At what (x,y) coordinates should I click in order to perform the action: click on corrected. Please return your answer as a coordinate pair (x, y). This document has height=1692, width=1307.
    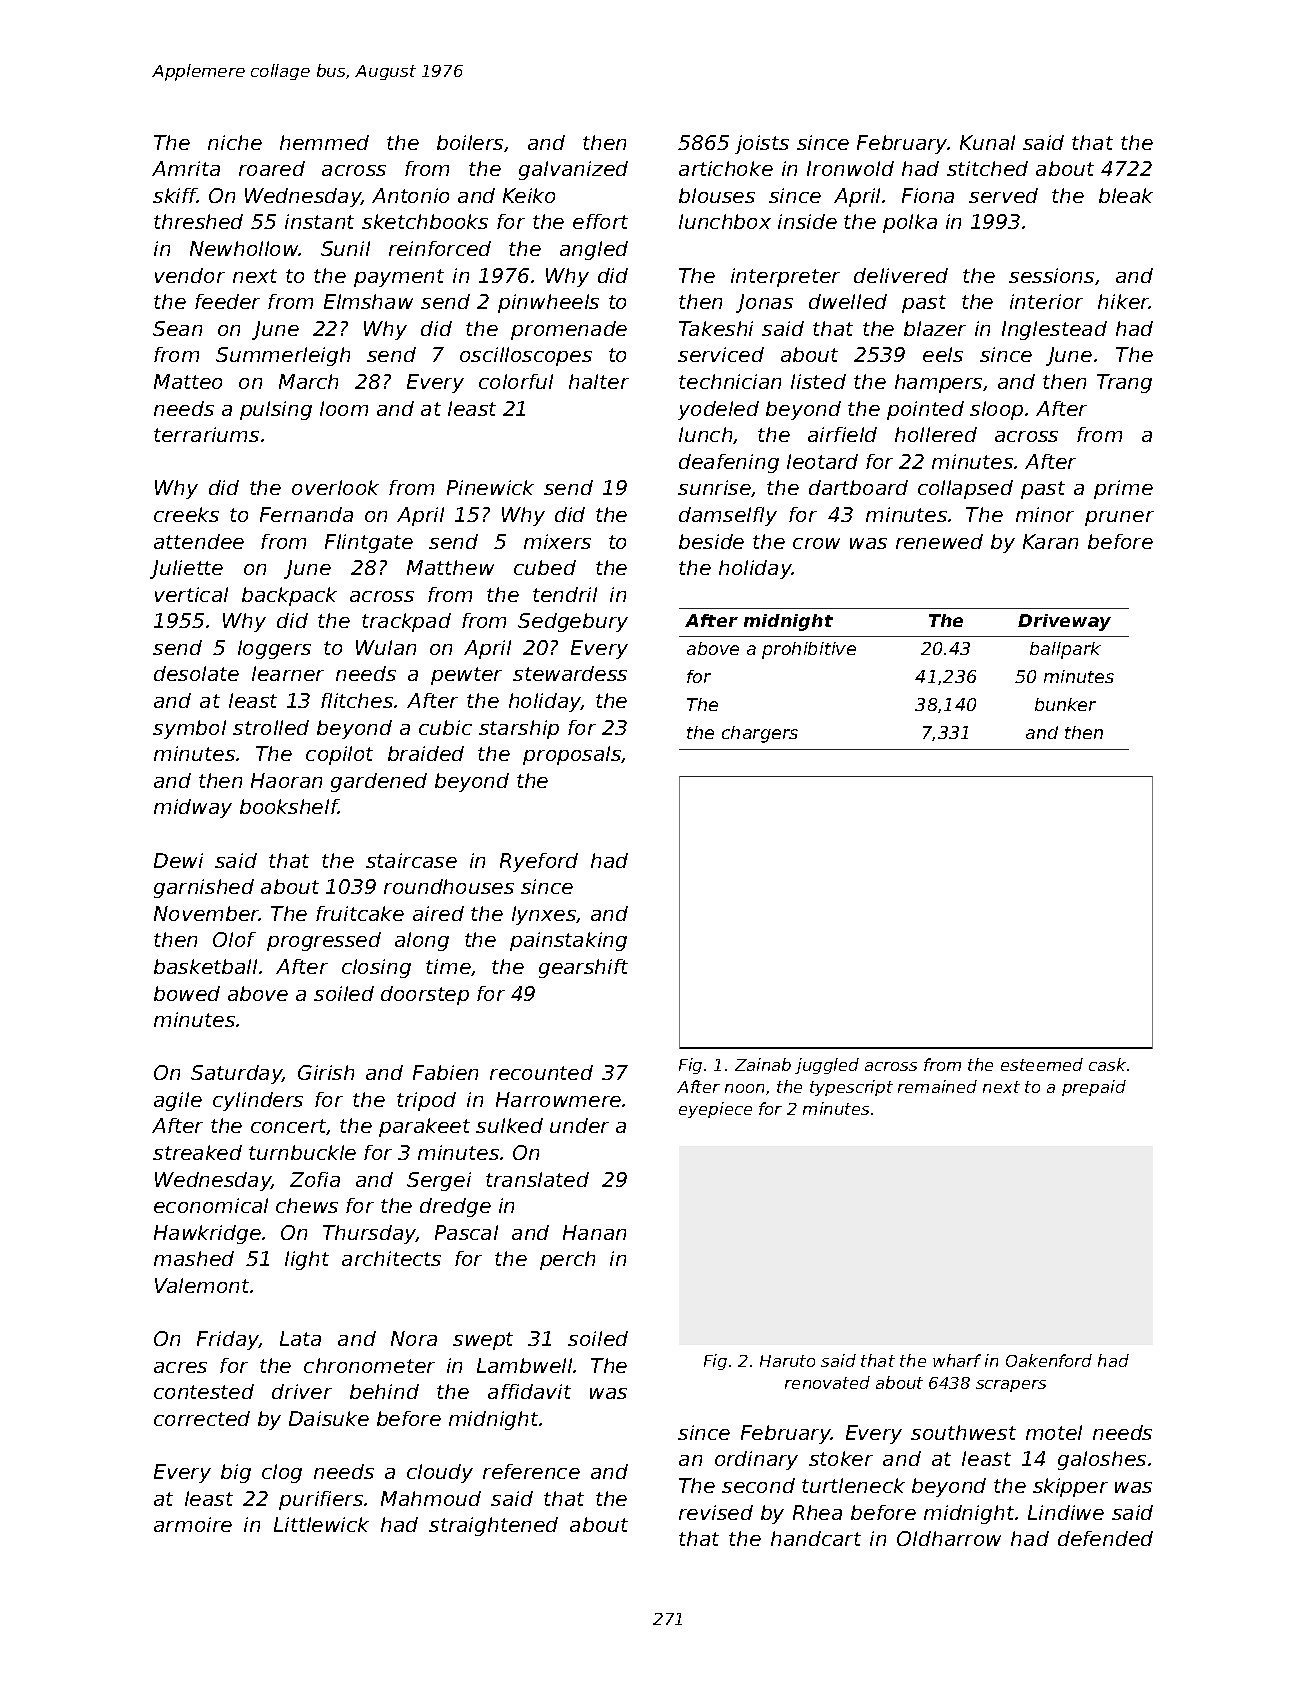
    Looking at the image, I should click on (202, 1418).
